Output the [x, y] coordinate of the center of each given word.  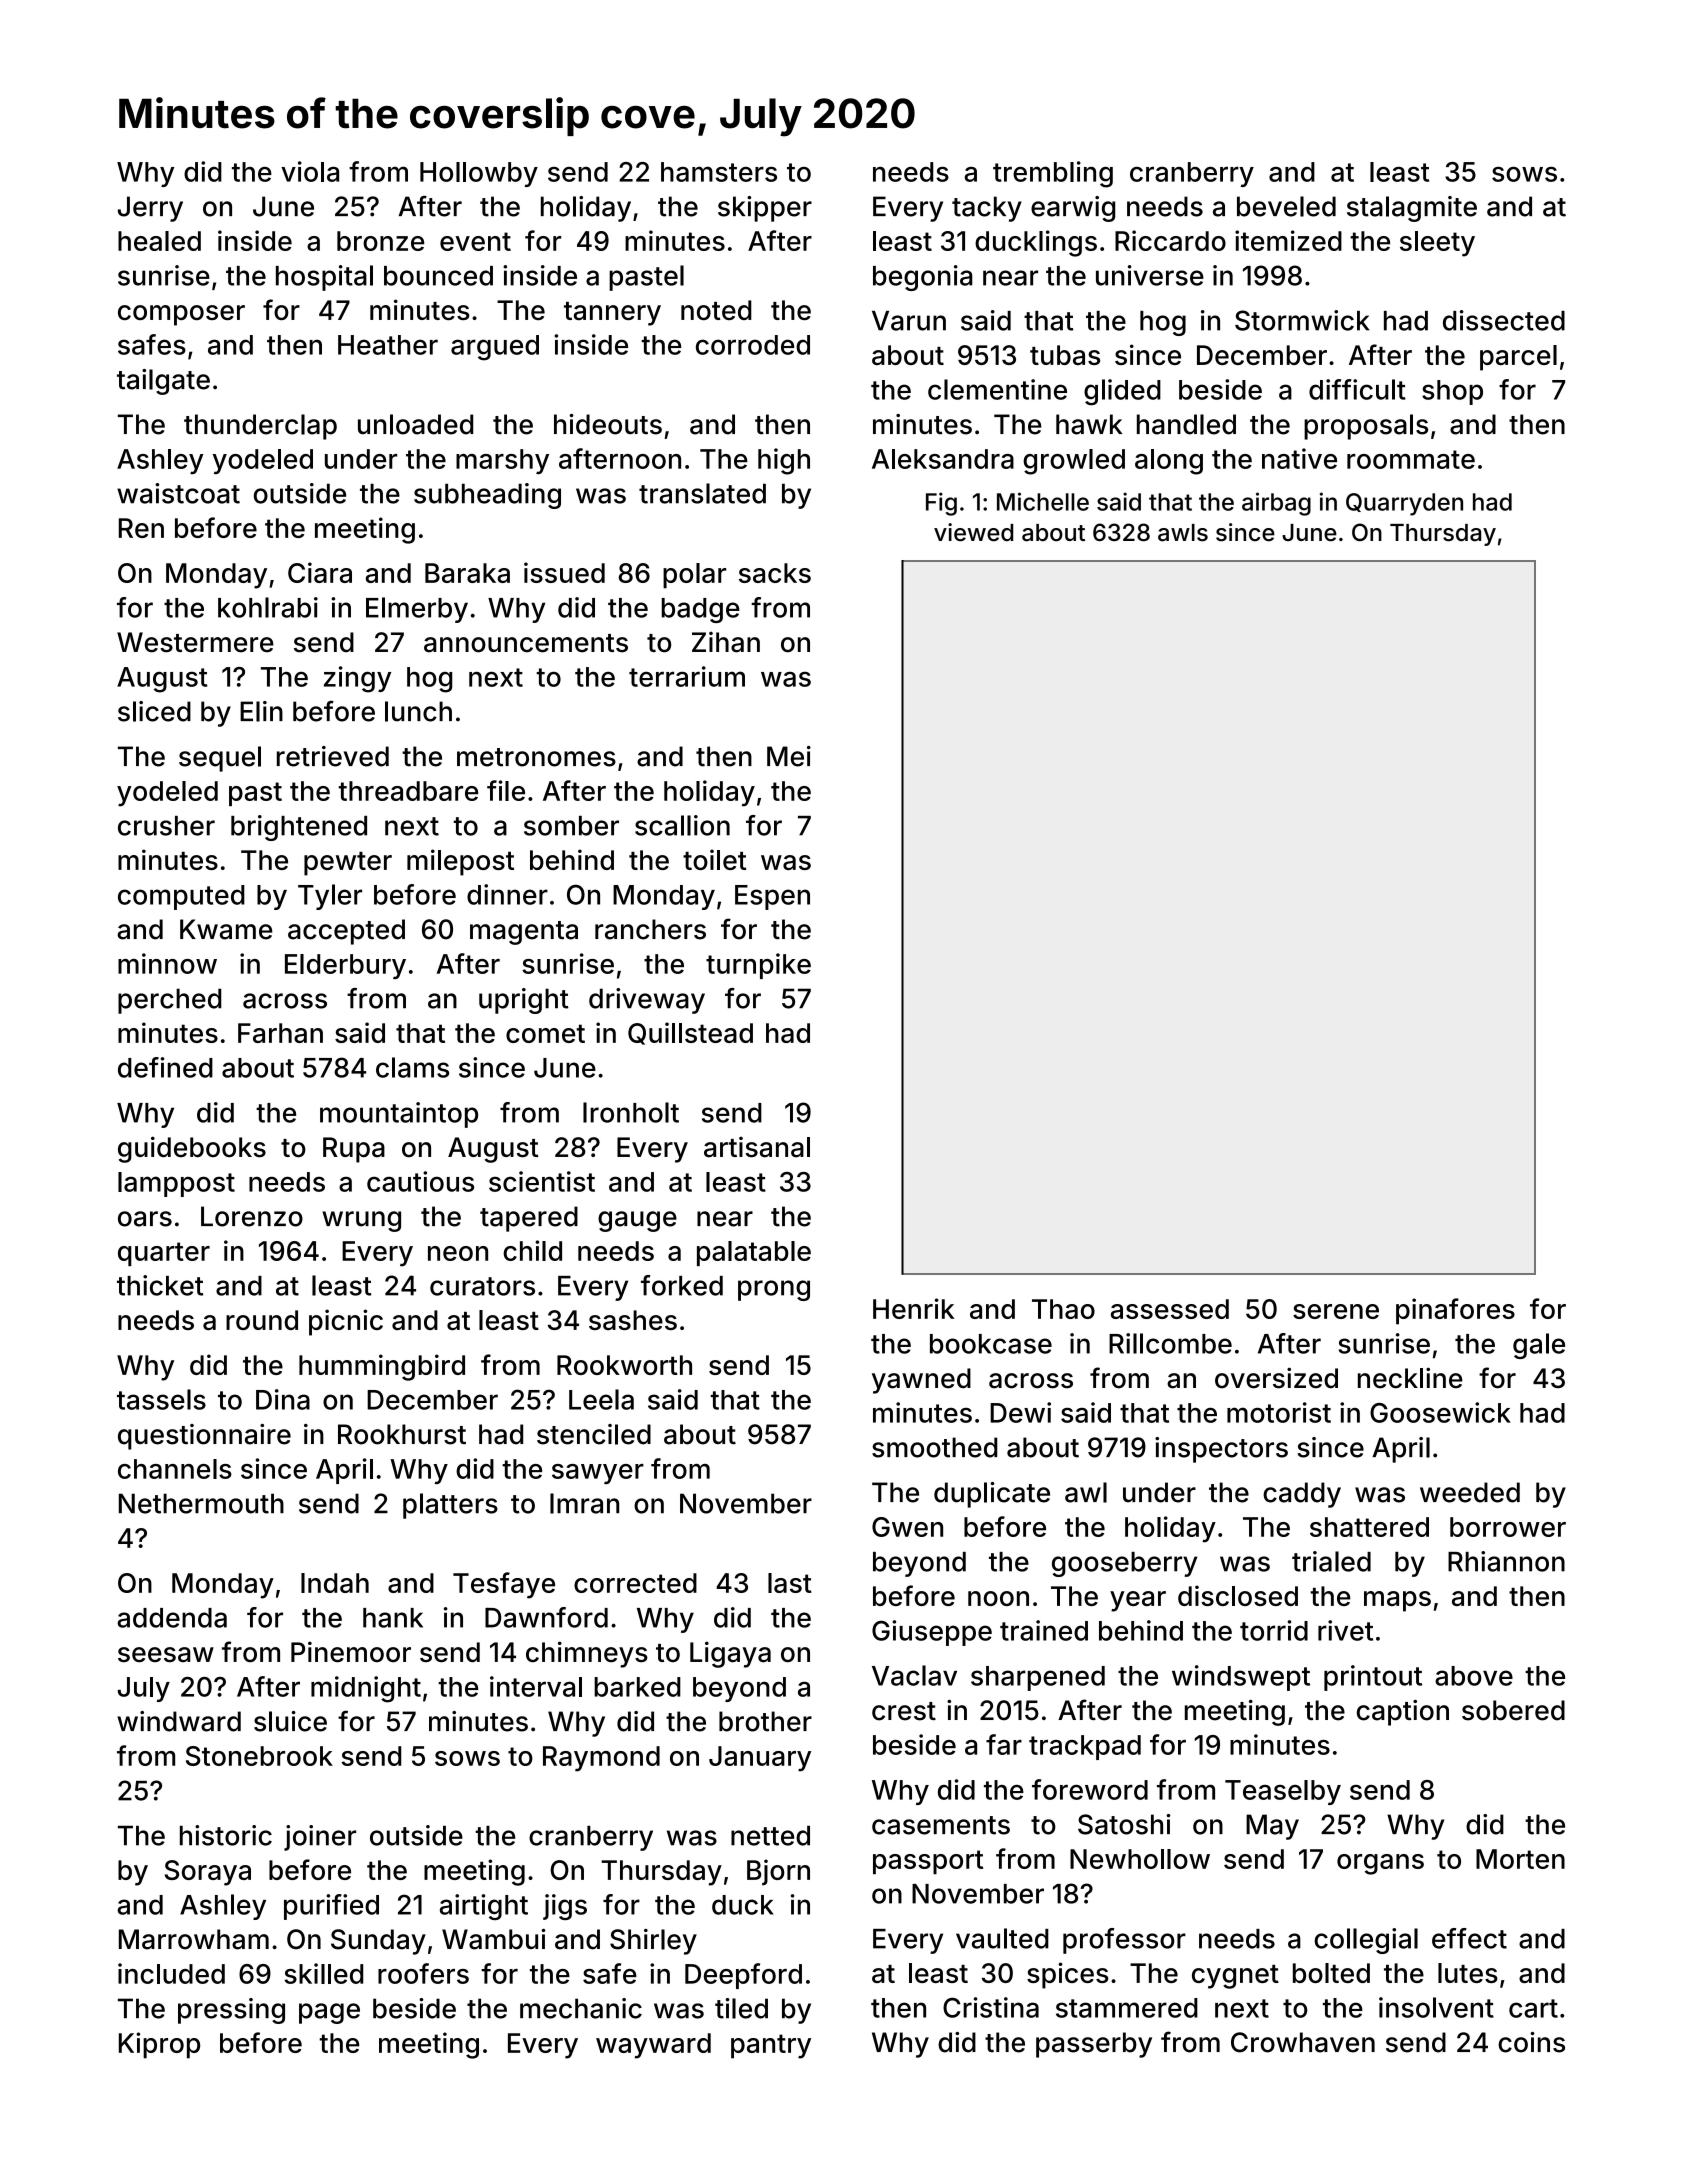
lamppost [176, 1184]
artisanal [757, 1147]
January [760, 1759]
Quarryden [1404, 504]
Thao [1063, 1309]
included [171, 1973]
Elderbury [345, 966]
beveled [1286, 206]
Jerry [150, 209]
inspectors [1221, 1450]
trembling [1053, 174]
